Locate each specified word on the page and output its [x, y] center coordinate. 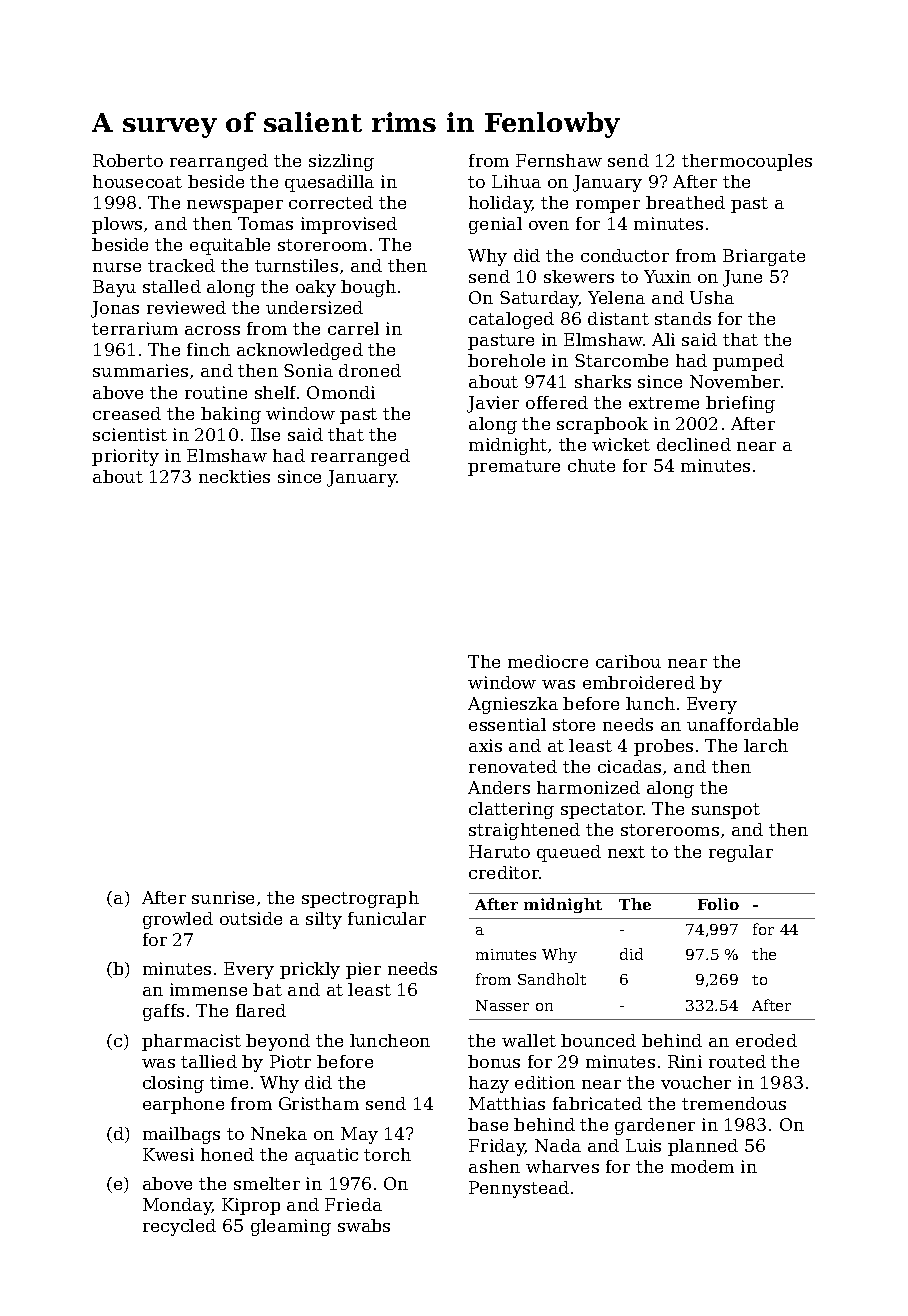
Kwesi [168, 1154]
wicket [621, 444]
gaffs [163, 1012]
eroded [766, 1040]
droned [370, 370]
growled [178, 920]
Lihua [516, 181]
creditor [504, 872]
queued [569, 853]
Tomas [265, 223]
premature [514, 468]
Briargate [764, 257]
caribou [628, 661]
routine [216, 392]
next [626, 852]
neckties [234, 476]
